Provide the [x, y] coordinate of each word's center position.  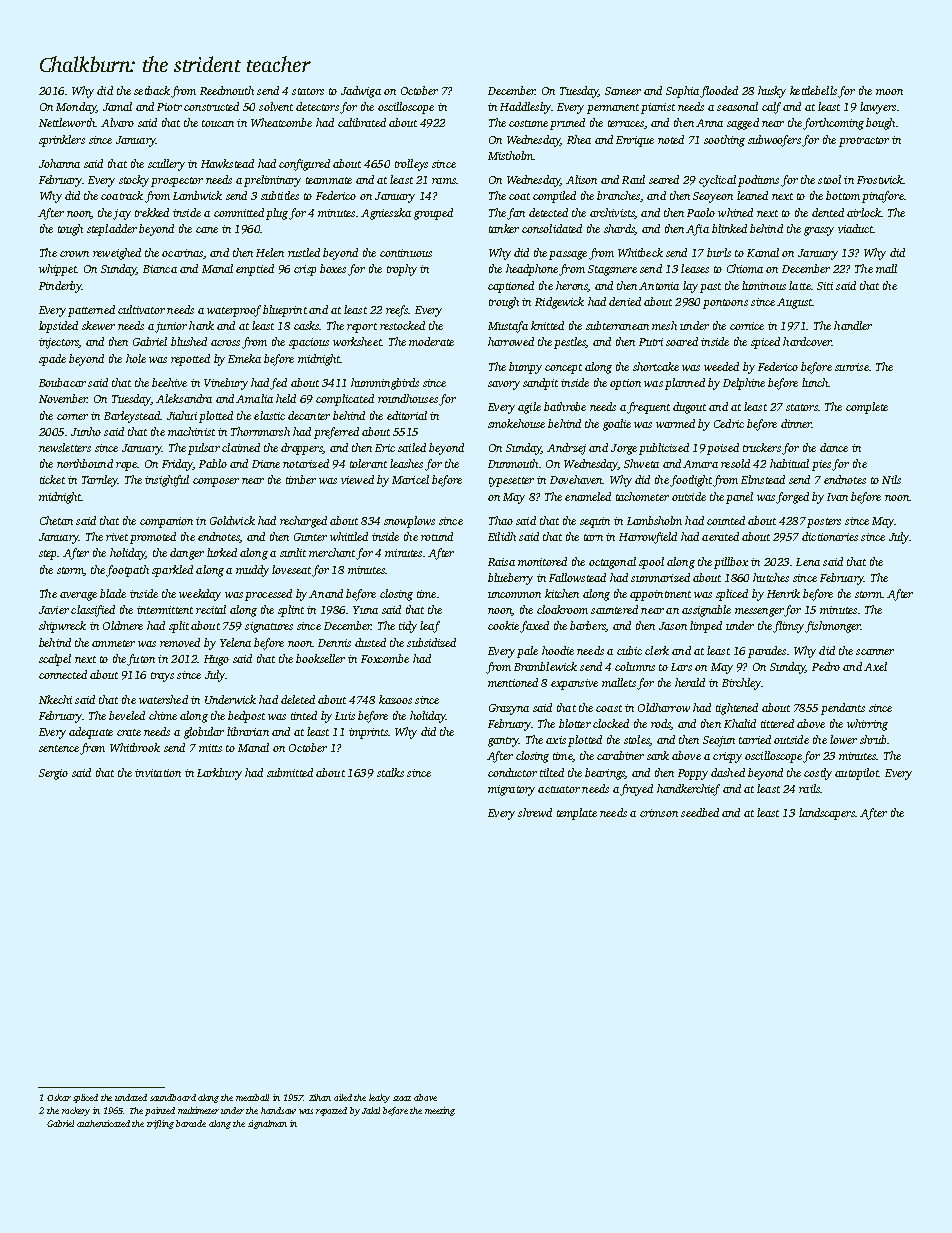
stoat [402, 1098]
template [577, 814]
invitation [158, 773]
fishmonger [832, 627]
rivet [117, 537]
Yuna [365, 610]
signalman [267, 1124]
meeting [440, 1111]
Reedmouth [227, 90]
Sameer [623, 91]
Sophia [682, 92]
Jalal [371, 1110]
